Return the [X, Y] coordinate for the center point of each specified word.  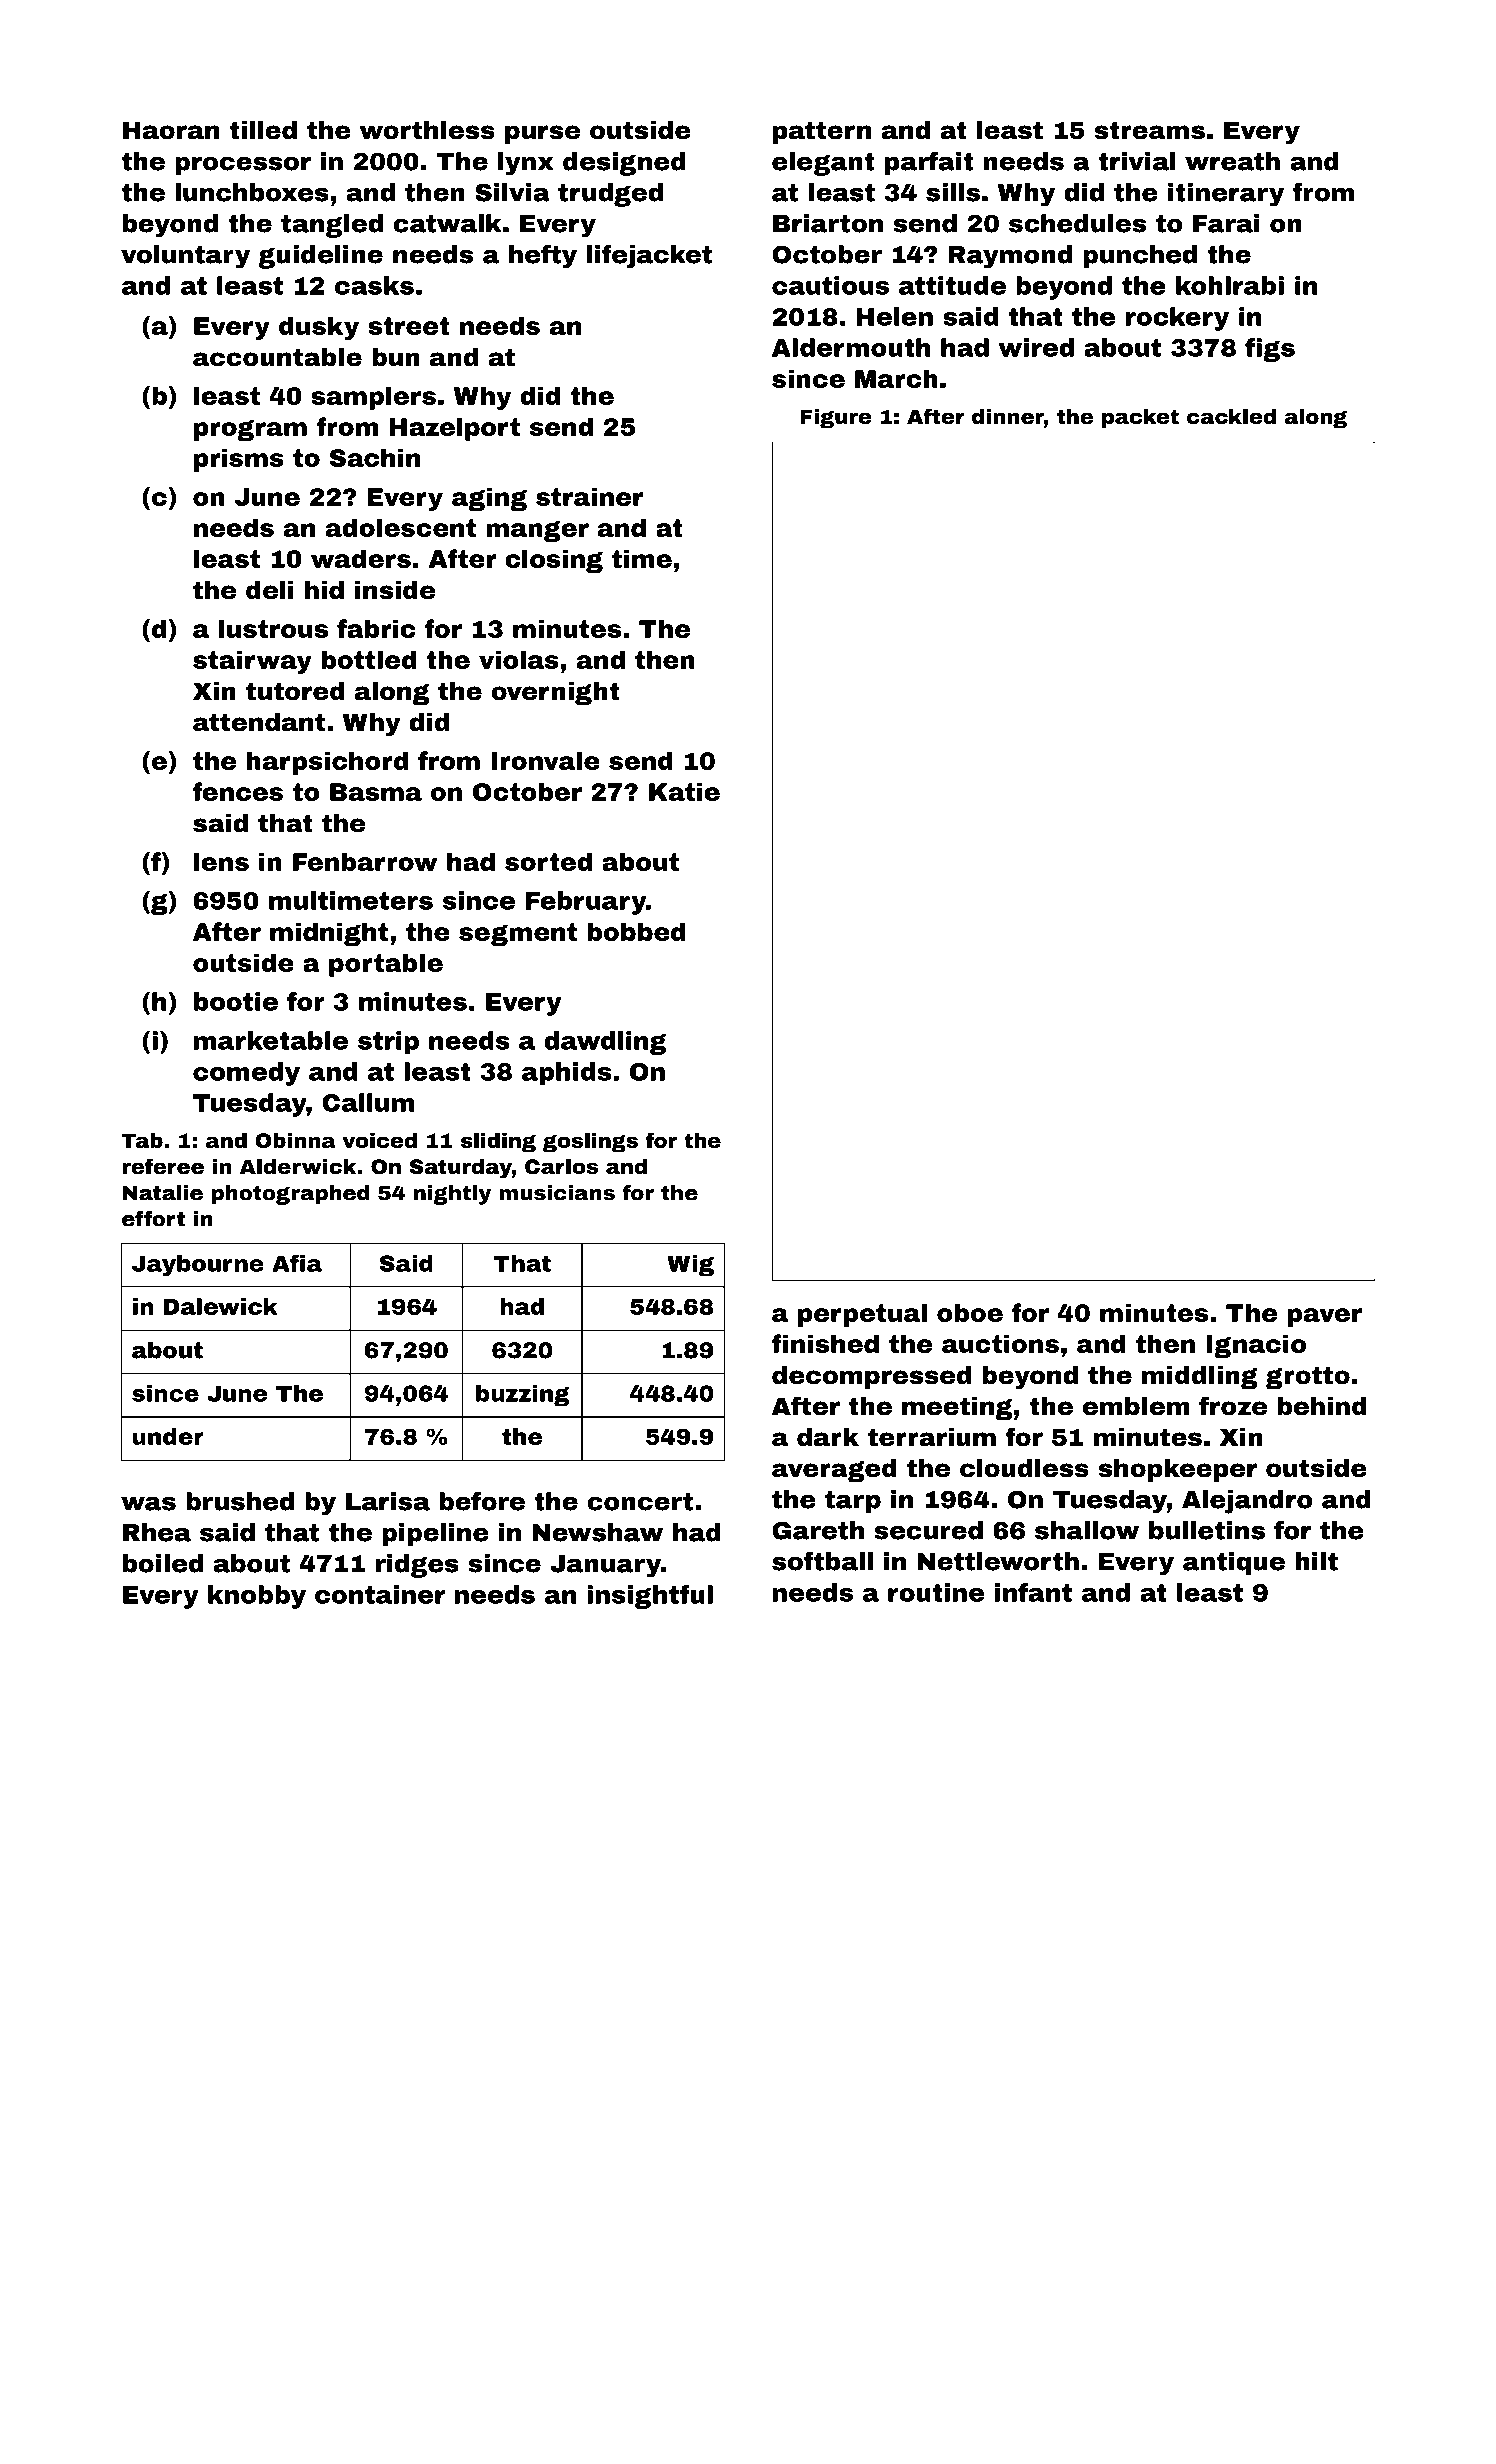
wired [1036, 347]
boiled [163, 1563]
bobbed [636, 931]
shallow [1087, 1530]
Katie [684, 791]
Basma [376, 792]
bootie [236, 1001]
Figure [836, 418]
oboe [970, 1312]
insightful [650, 1597]
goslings [590, 1142]
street [409, 326]
